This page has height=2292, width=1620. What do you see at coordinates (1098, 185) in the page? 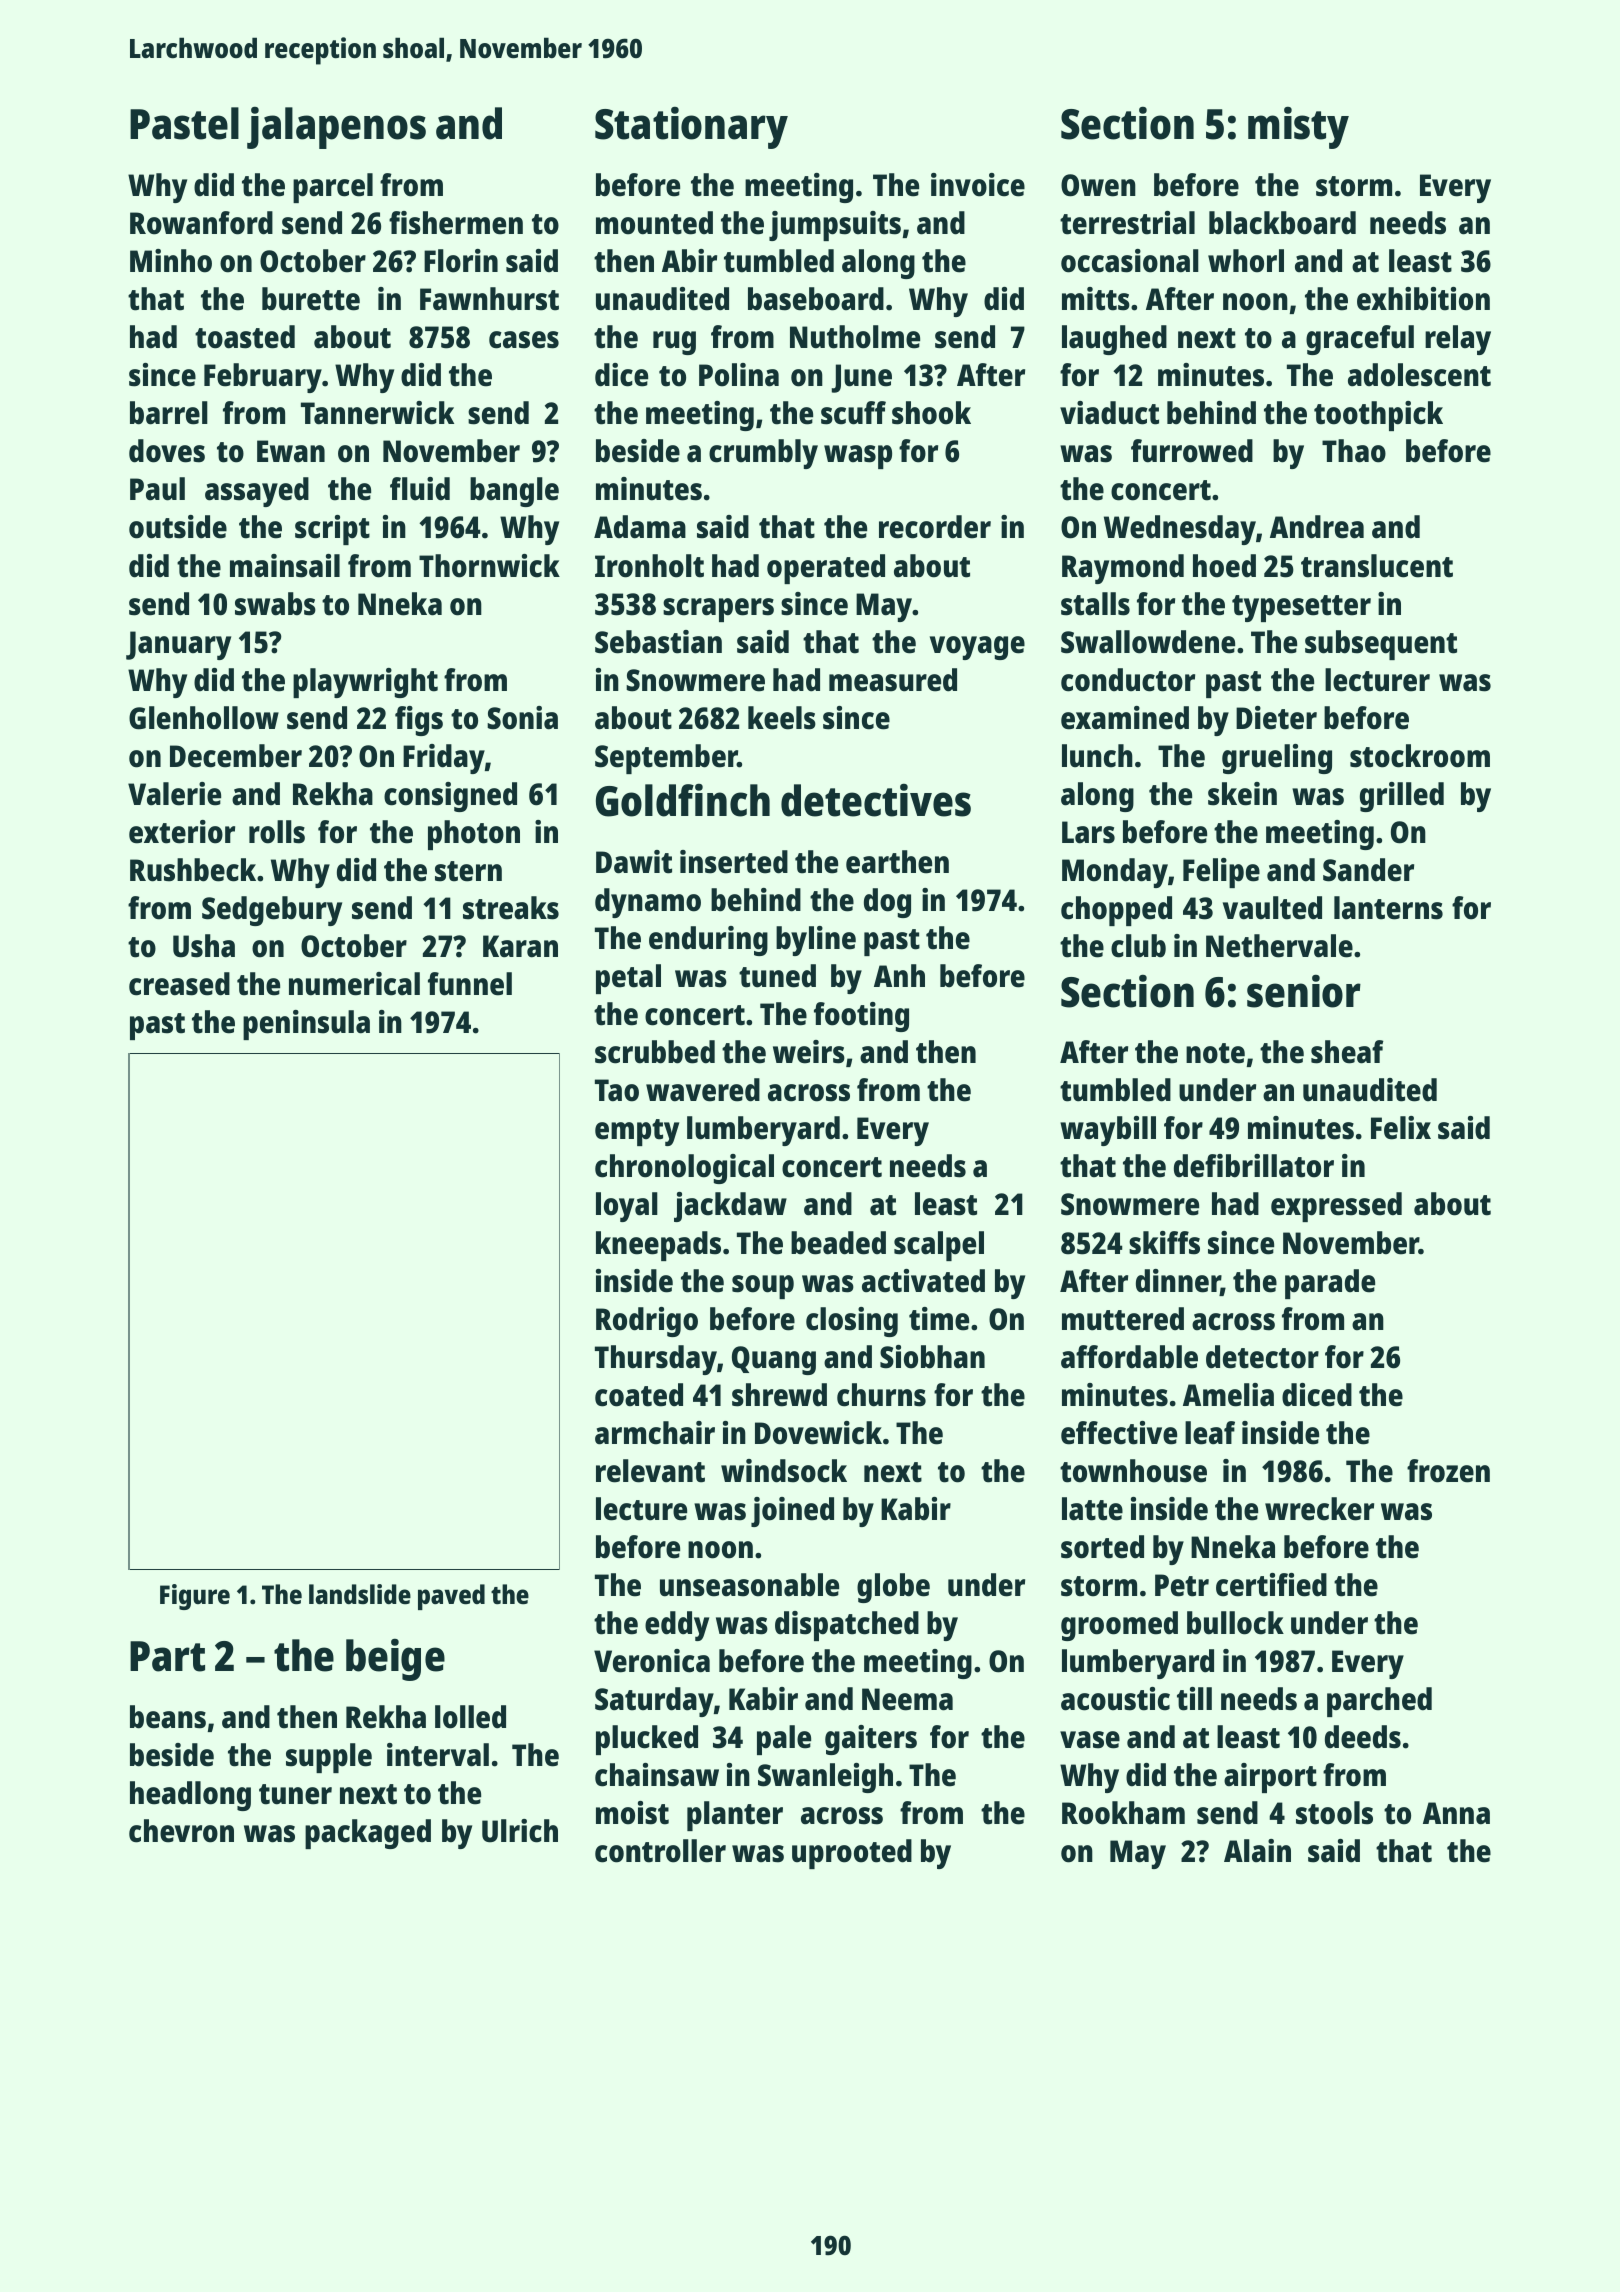
I see `Owen` at bounding box center [1098, 185].
